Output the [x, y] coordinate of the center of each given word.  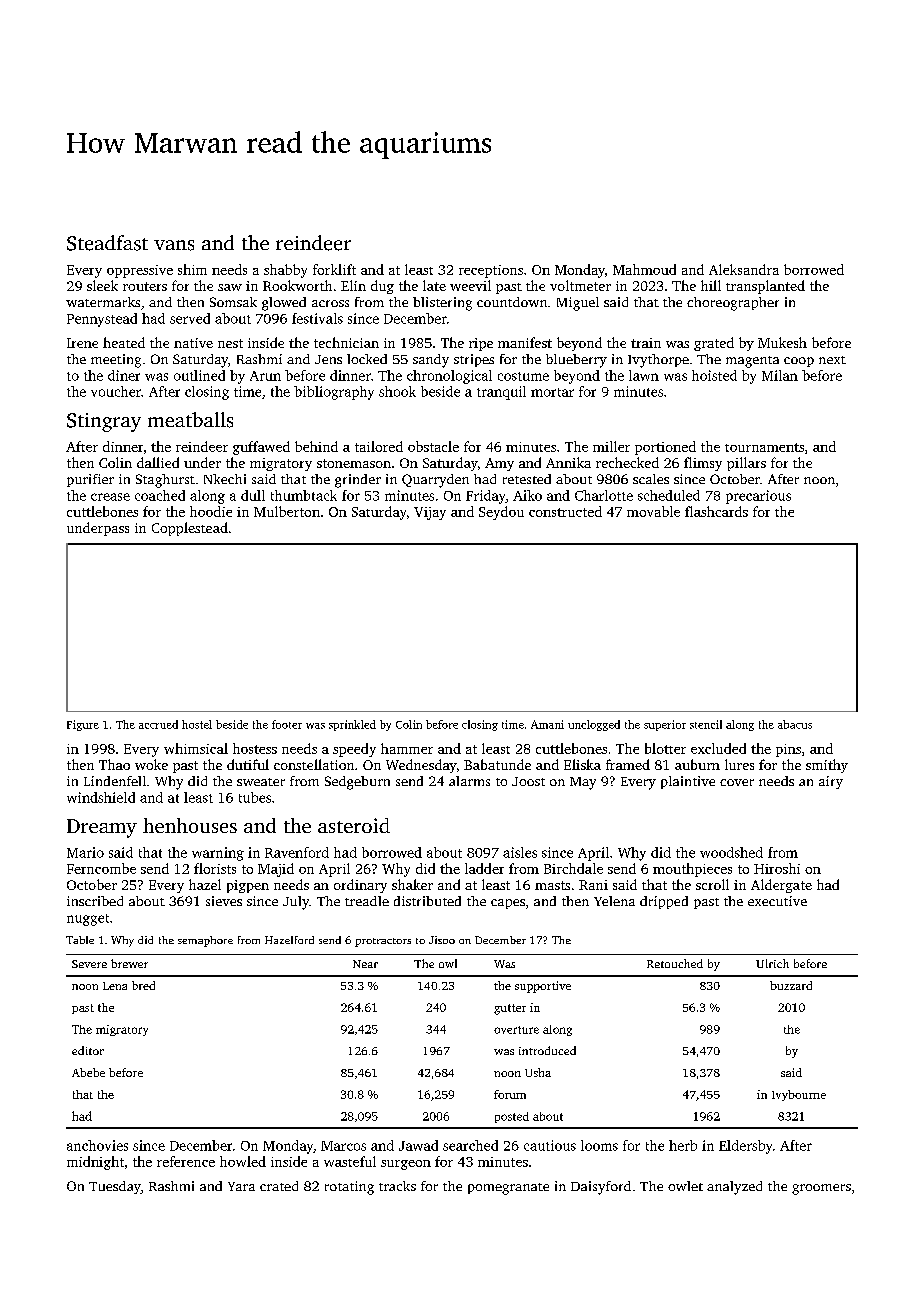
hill [711, 285]
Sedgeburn [357, 783]
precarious [758, 497]
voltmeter [580, 285]
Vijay [430, 513]
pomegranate [508, 1189]
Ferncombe [101, 868]
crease [110, 497]
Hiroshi [777, 868]
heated [124, 342]
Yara [241, 1186]
